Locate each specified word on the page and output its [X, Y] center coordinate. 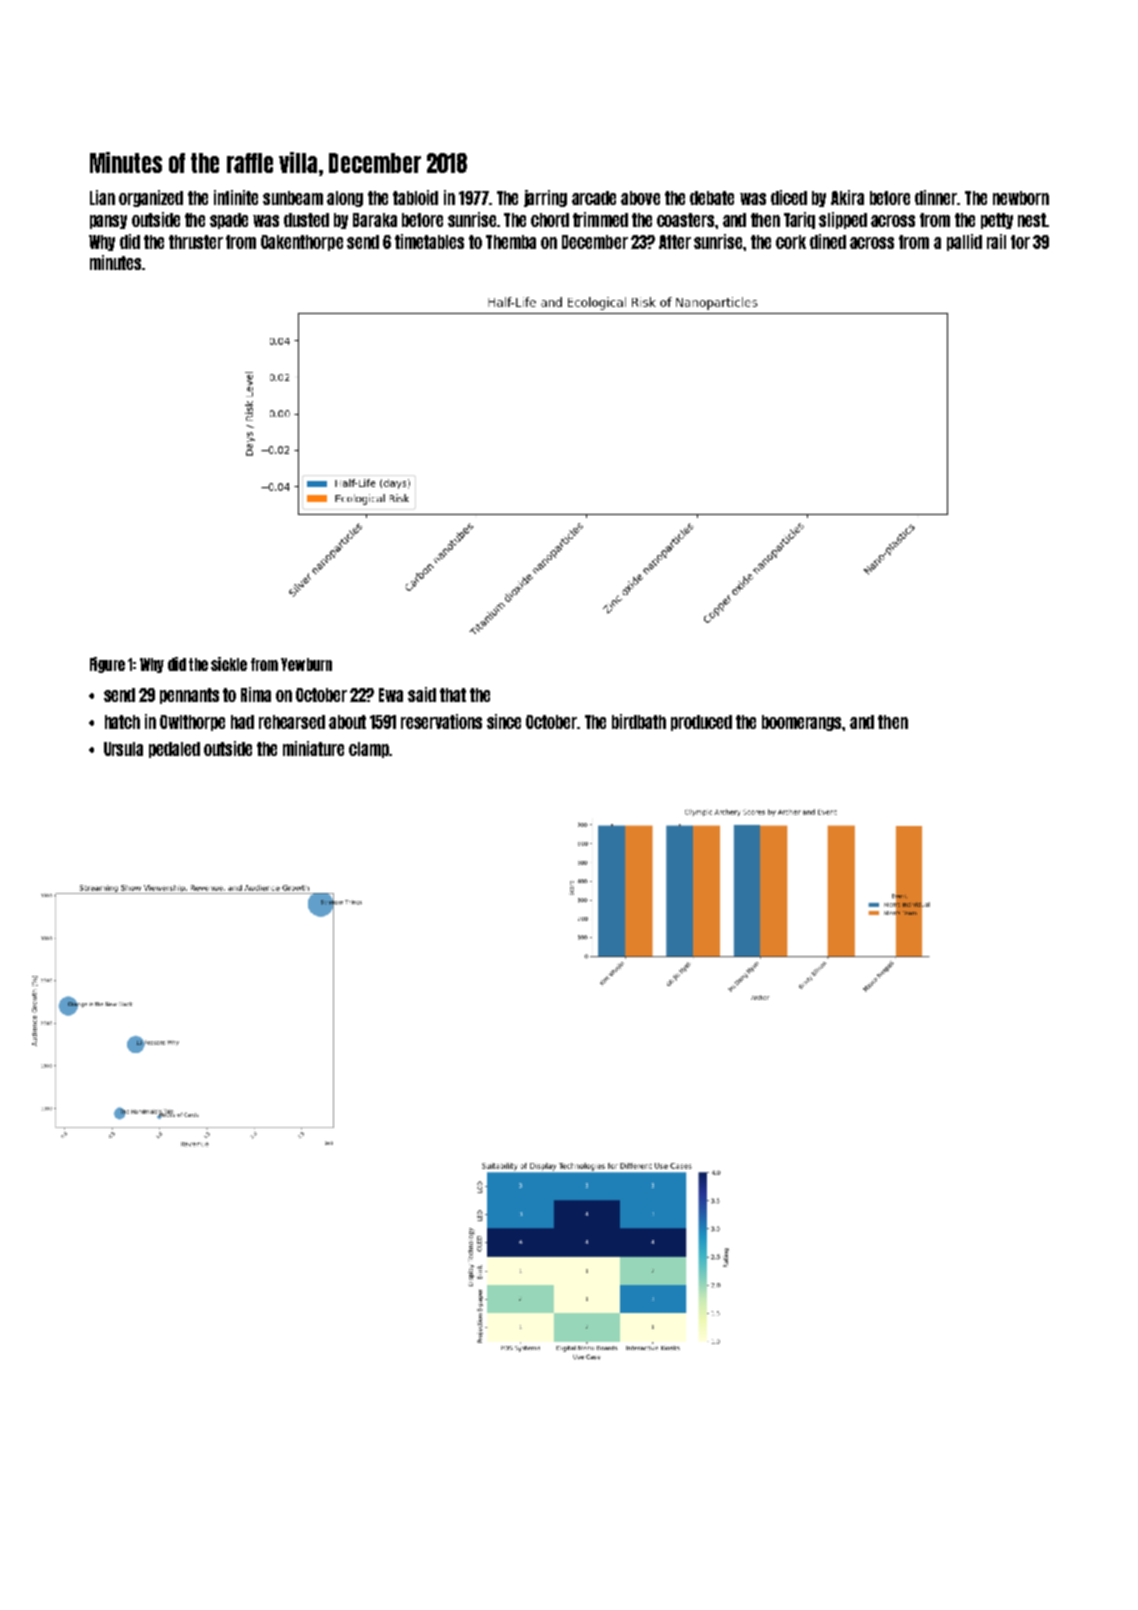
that [453, 695]
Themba [511, 242]
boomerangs [802, 723]
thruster [196, 242]
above [640, 198]
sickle [229, 664]
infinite [236, 197]
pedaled [174, 750]
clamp [369, 750]
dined [828, 241]
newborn [1021, 198]
